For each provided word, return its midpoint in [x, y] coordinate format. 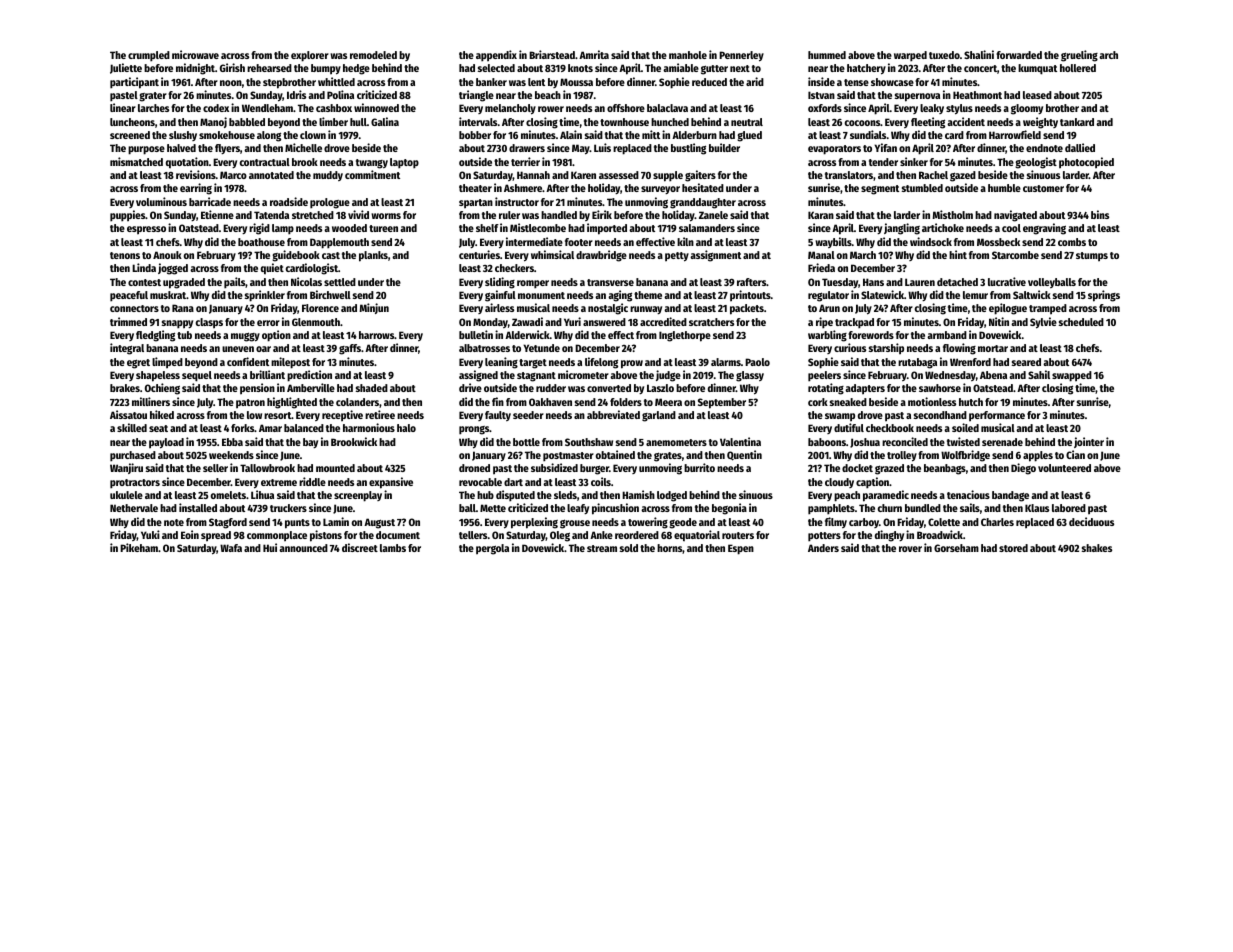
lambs [393, 548]
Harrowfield [1015, 134]
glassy [750, 376]
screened [130, 135]
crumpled [149, 56]
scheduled [1081, 322]
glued [749, 136]
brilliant [267, 374]
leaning [501, 363]
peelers [824, 376]
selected [496, 68]
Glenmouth [316, 322]
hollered [1078, 68]
